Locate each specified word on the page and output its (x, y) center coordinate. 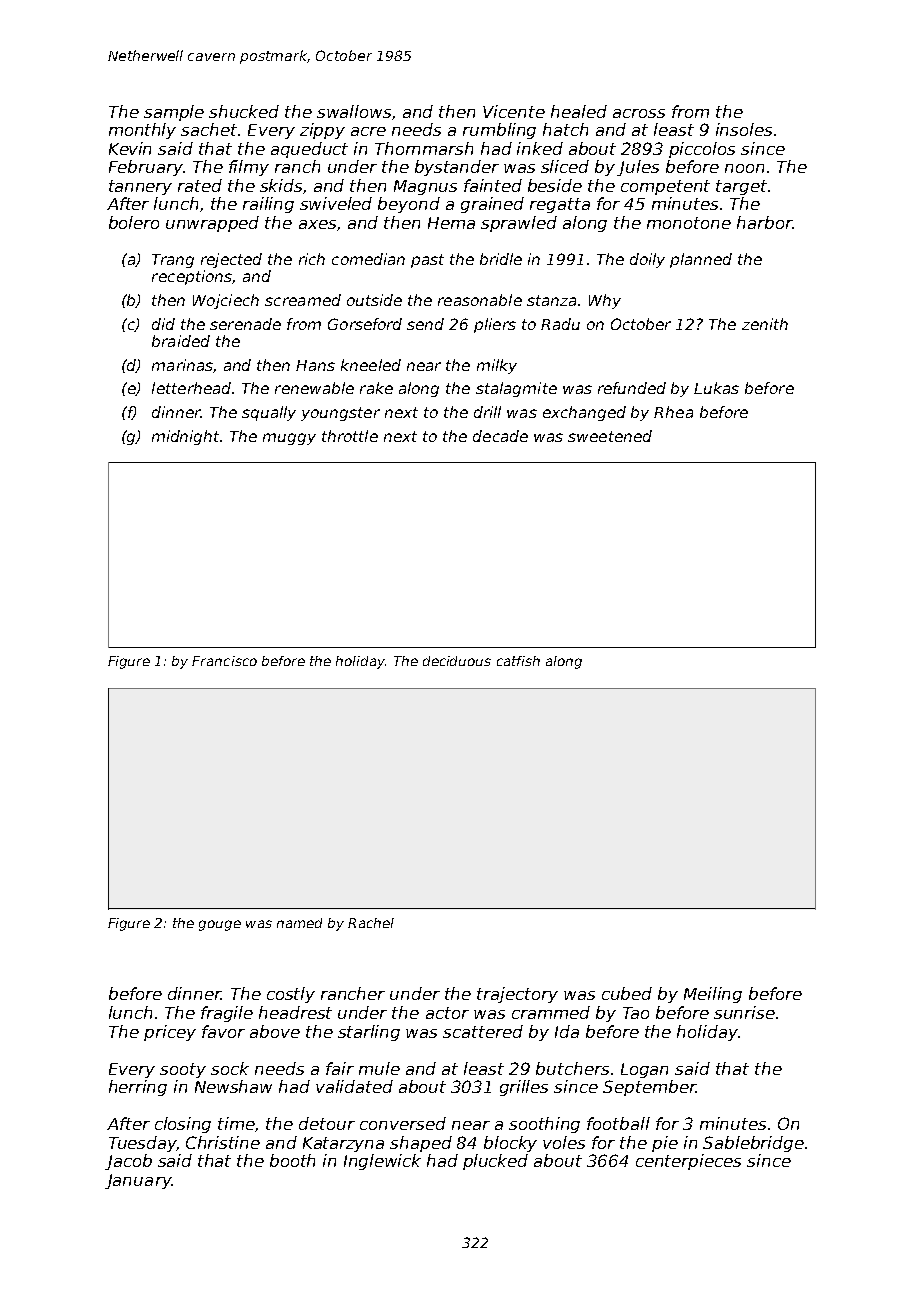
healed (579, 111)
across (639, 113)
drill (487, 412)
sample (174, 113)
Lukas (716, 388)
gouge (220, 925)
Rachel (371, 923)
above (275, 1031)
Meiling (713, 995)
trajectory (517, 995)
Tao (636, 1013)
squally (269, 413)
